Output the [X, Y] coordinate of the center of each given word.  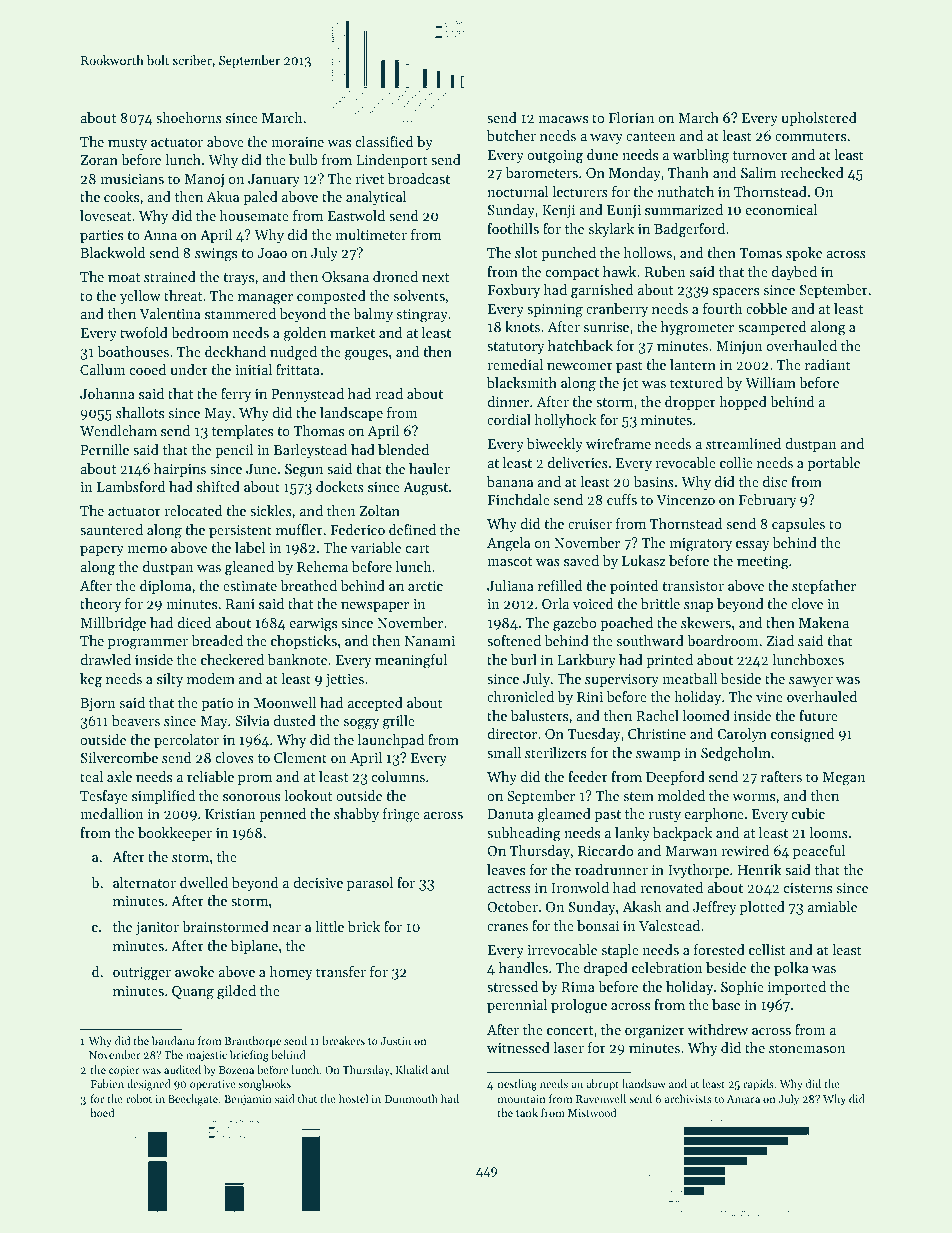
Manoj [204, 180]
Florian [631, 117]
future [818, 715]
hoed [102, 1112]
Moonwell [285, 702]
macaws [563, 119]
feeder [588, 776]
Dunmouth [411, 1098]
